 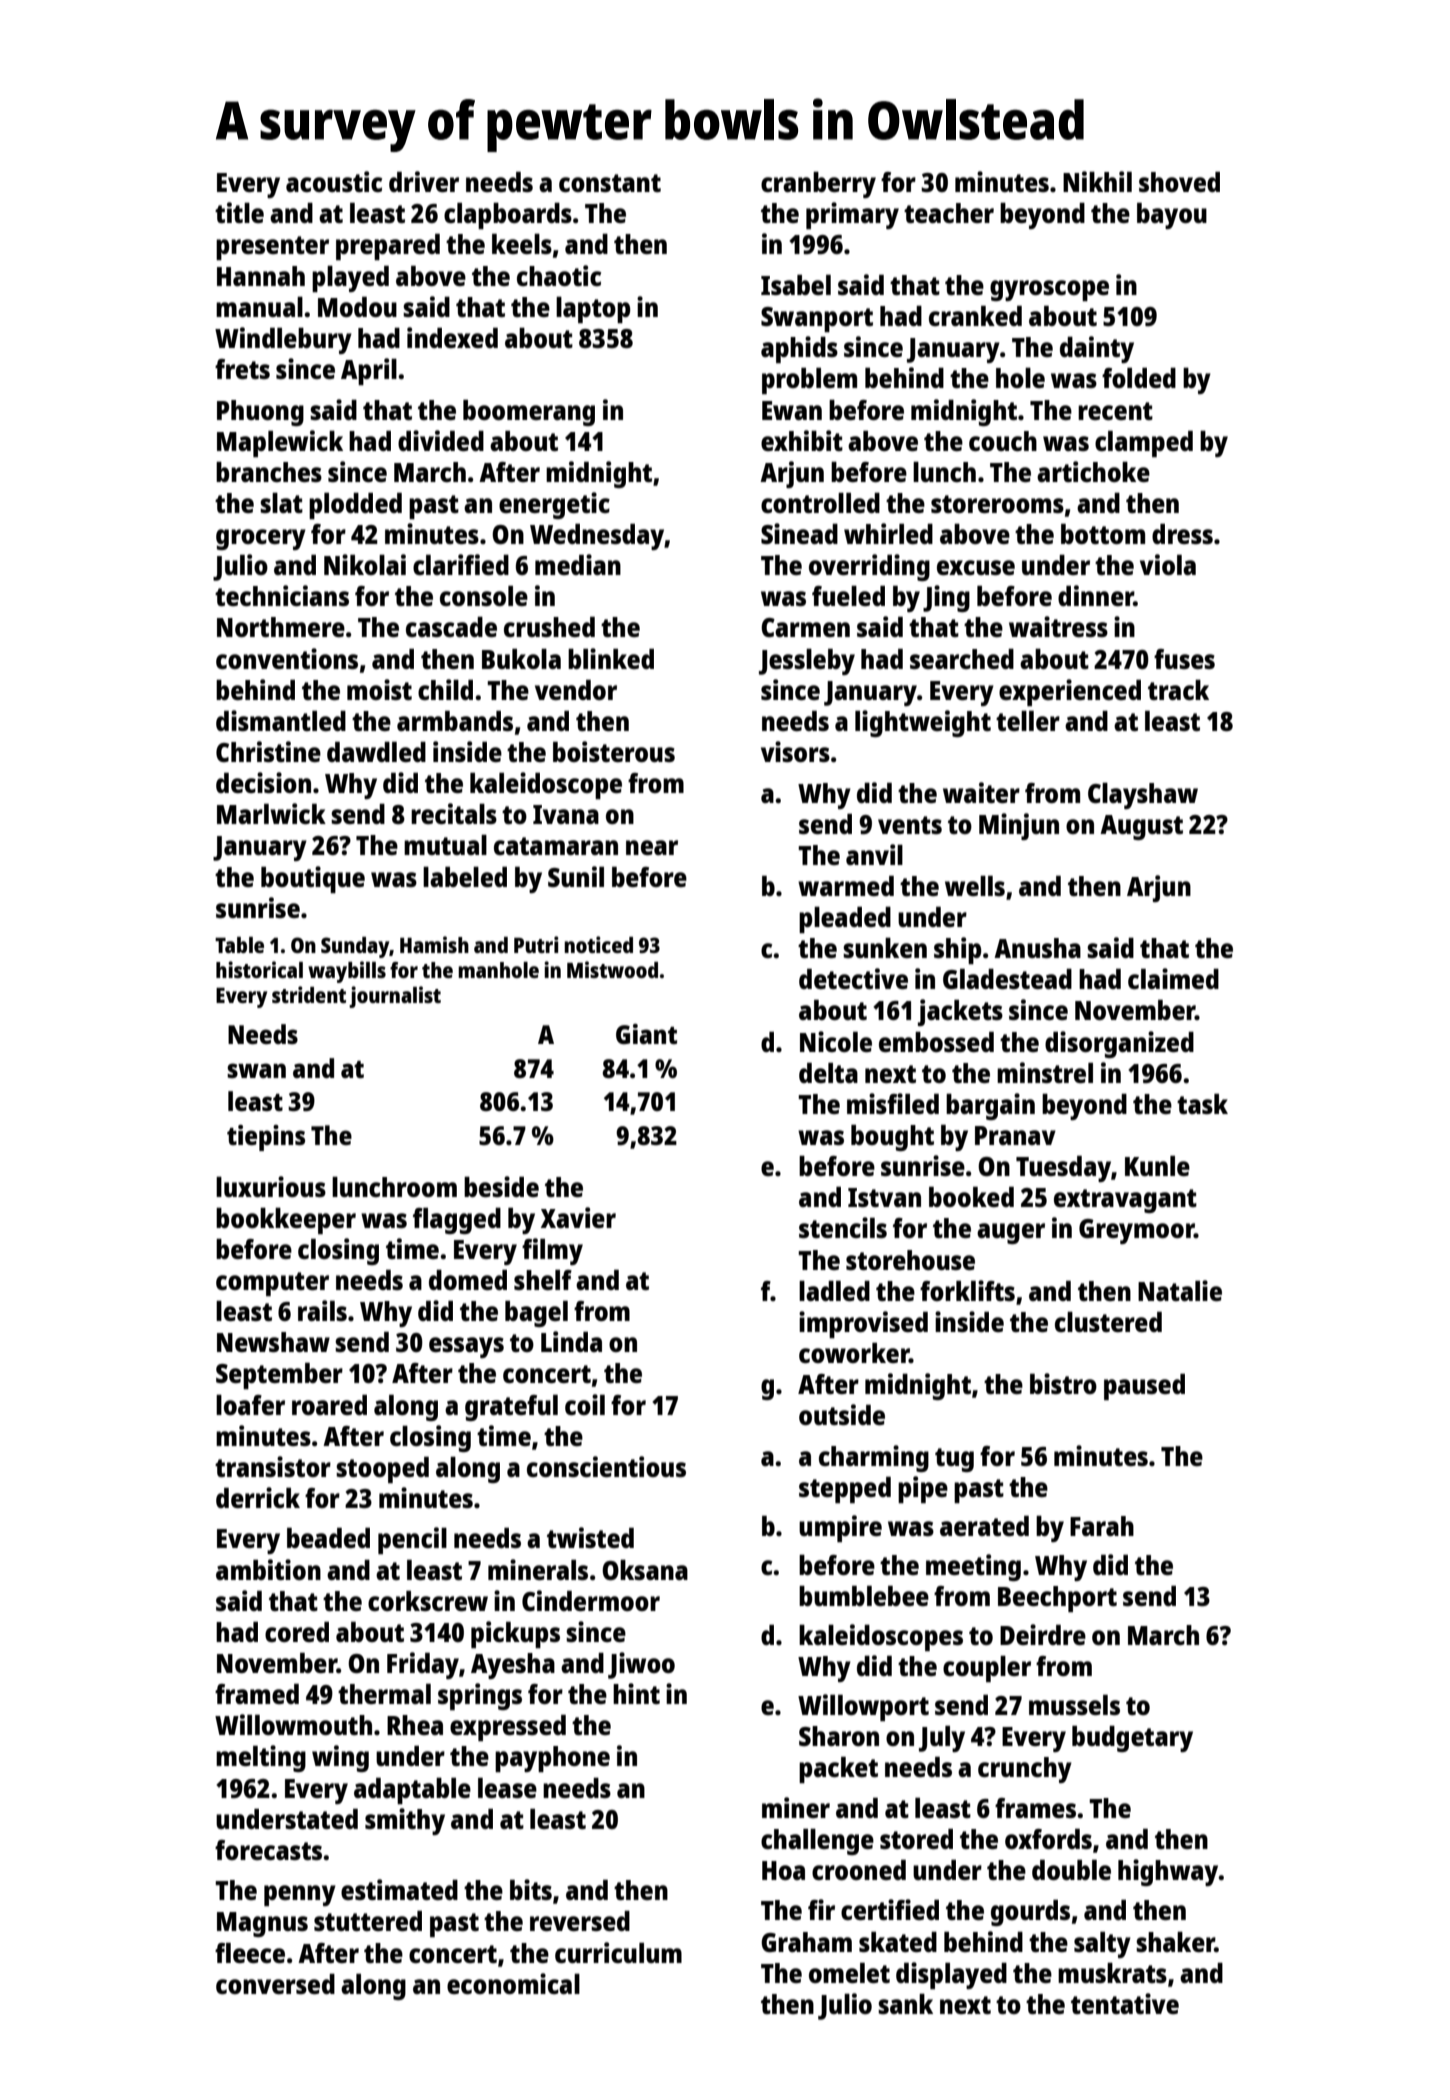 I want to click on budgetary, so click(x=1132, y=1739).
